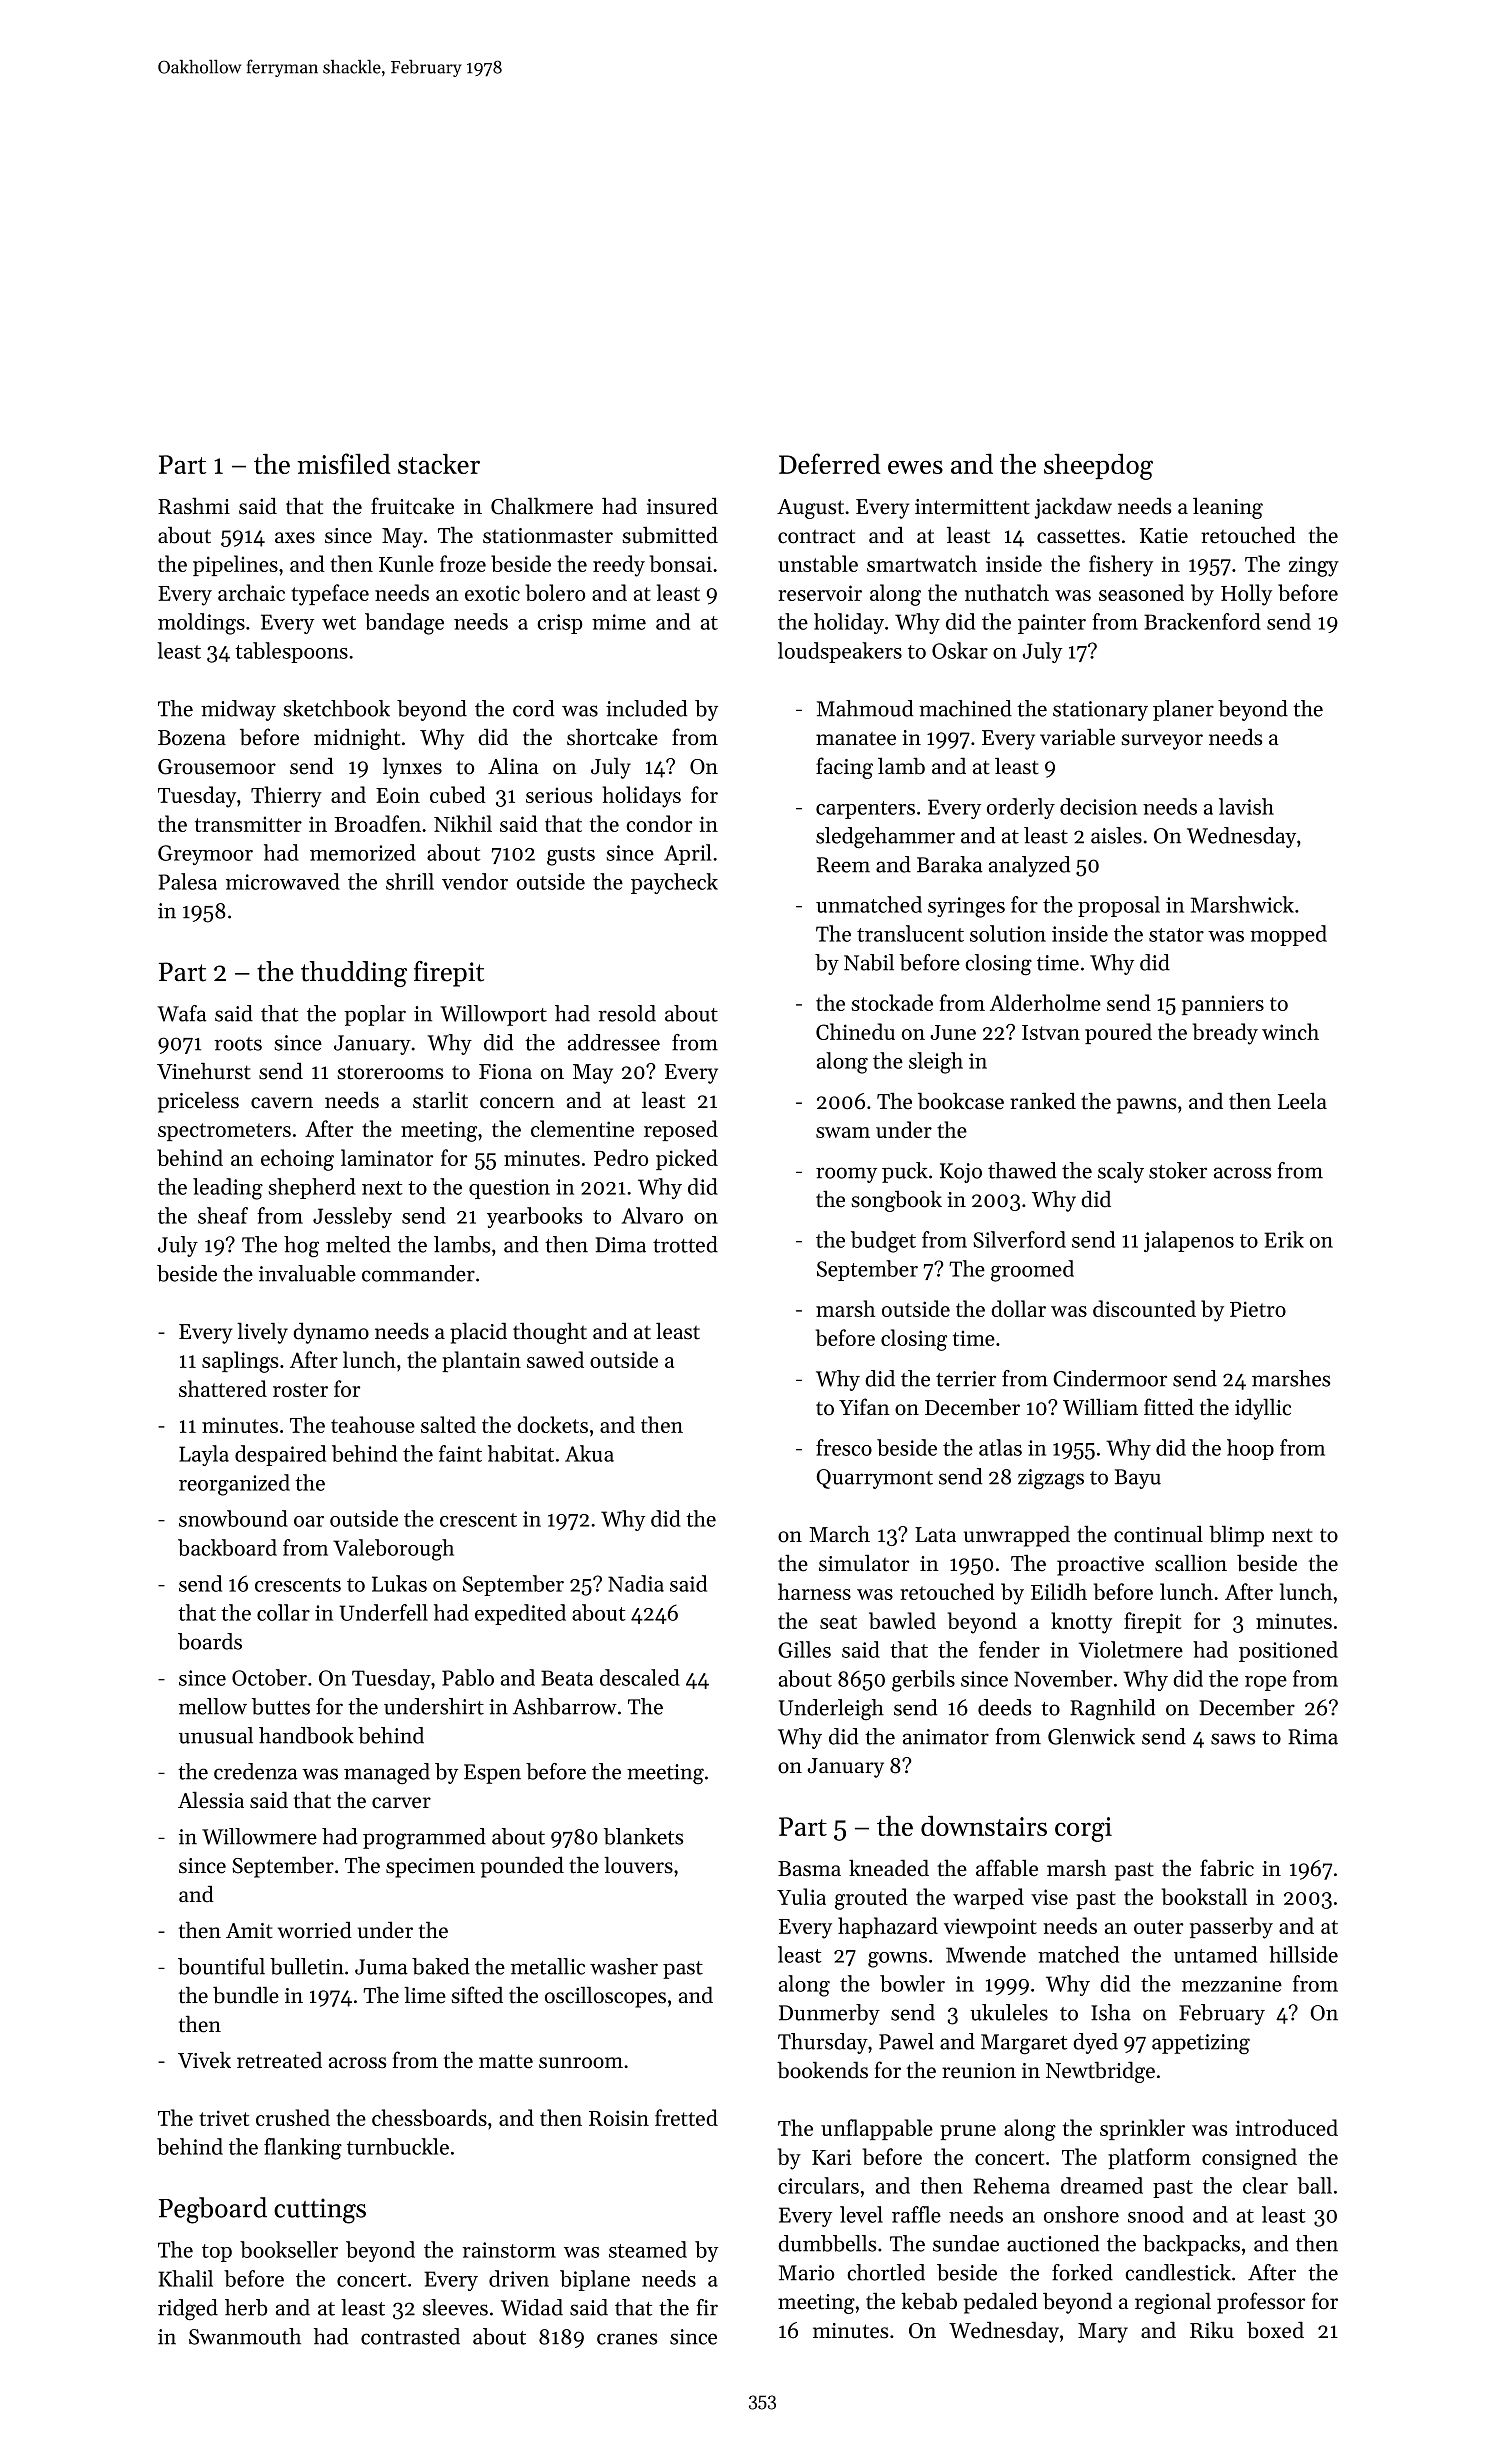 This image has width=1496, height=2464. Describe the element at coordinates (902, 1620) in the image. I see `bawled` at that location.
